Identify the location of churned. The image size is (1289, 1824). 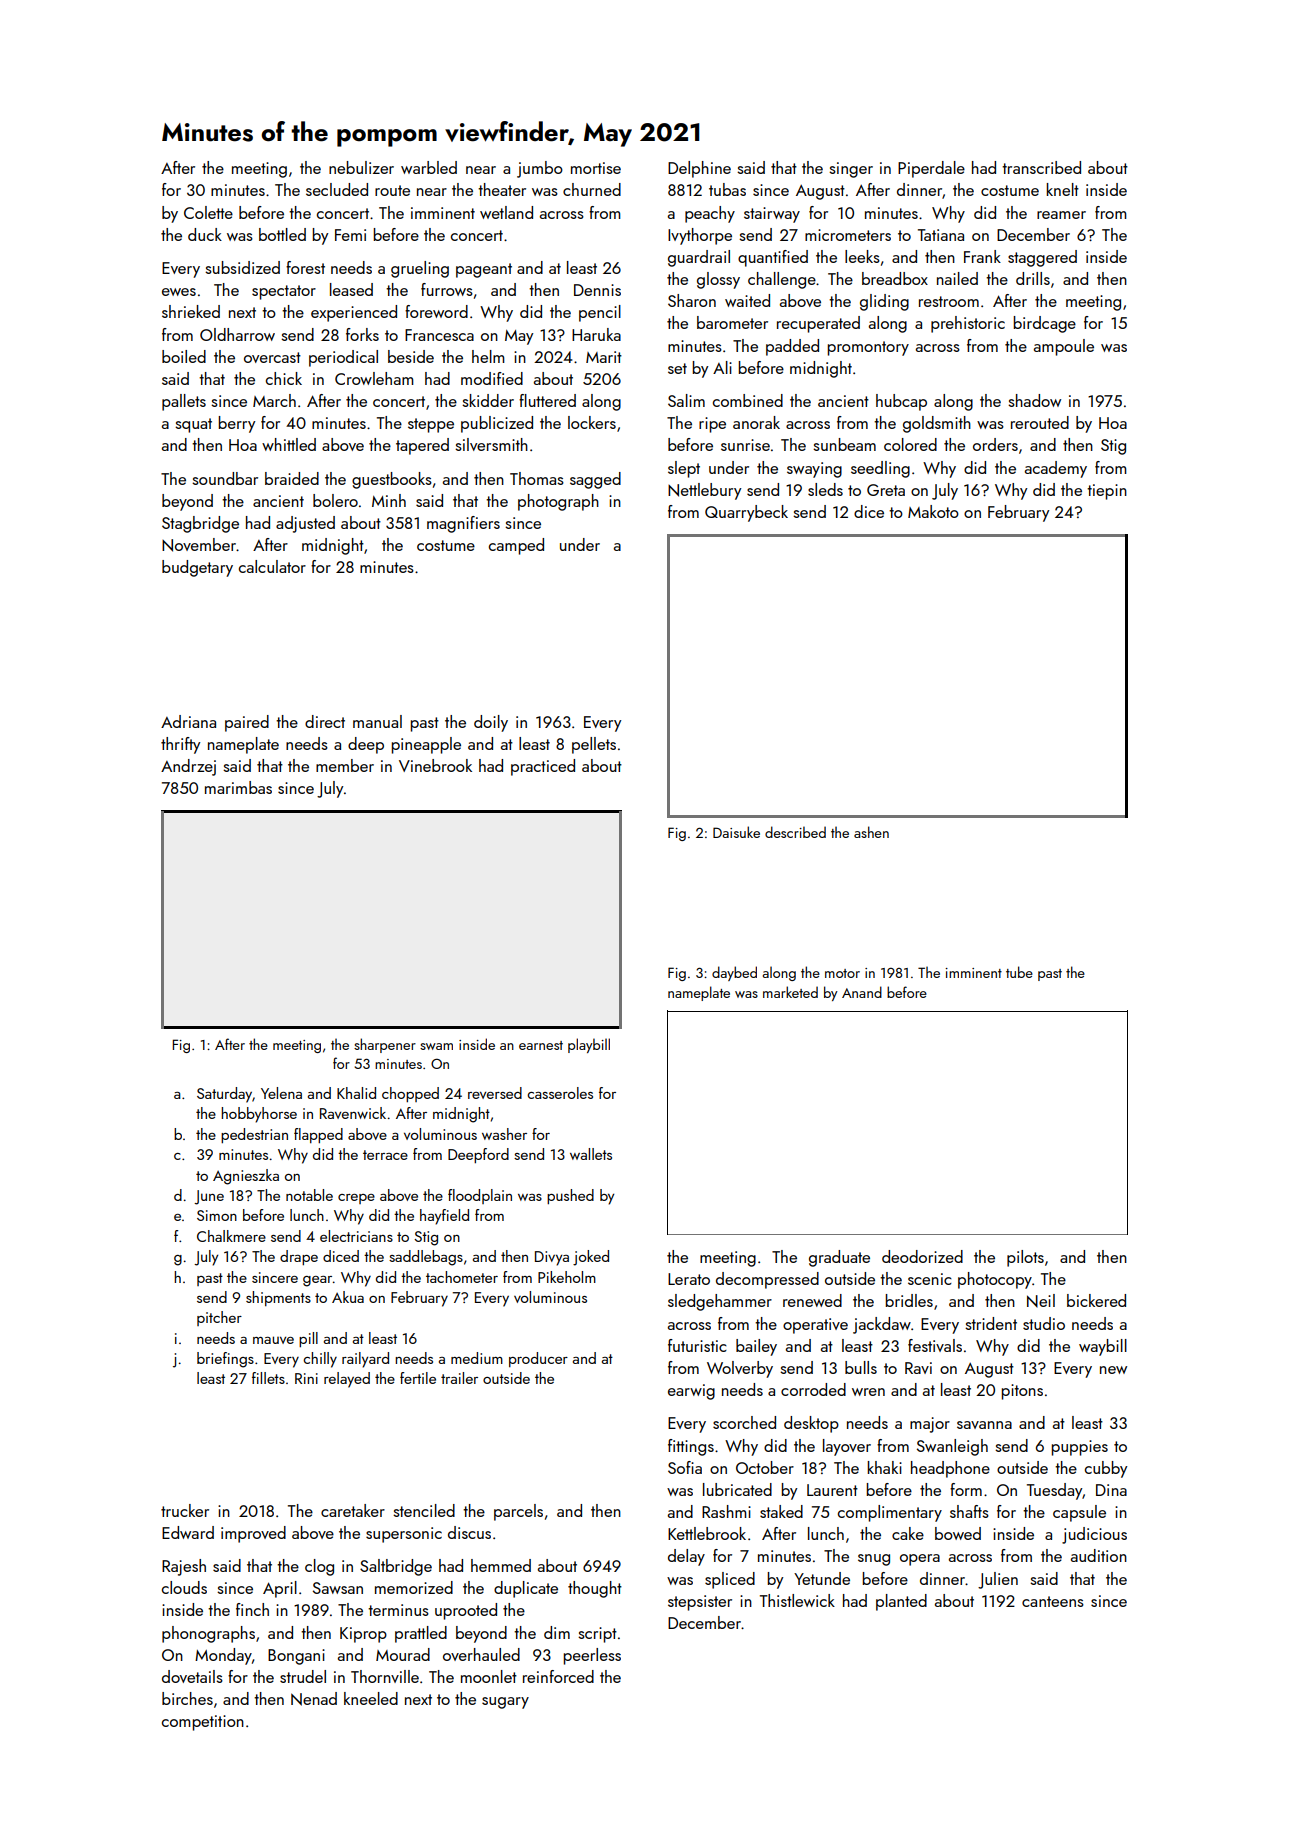
(592, 189).
